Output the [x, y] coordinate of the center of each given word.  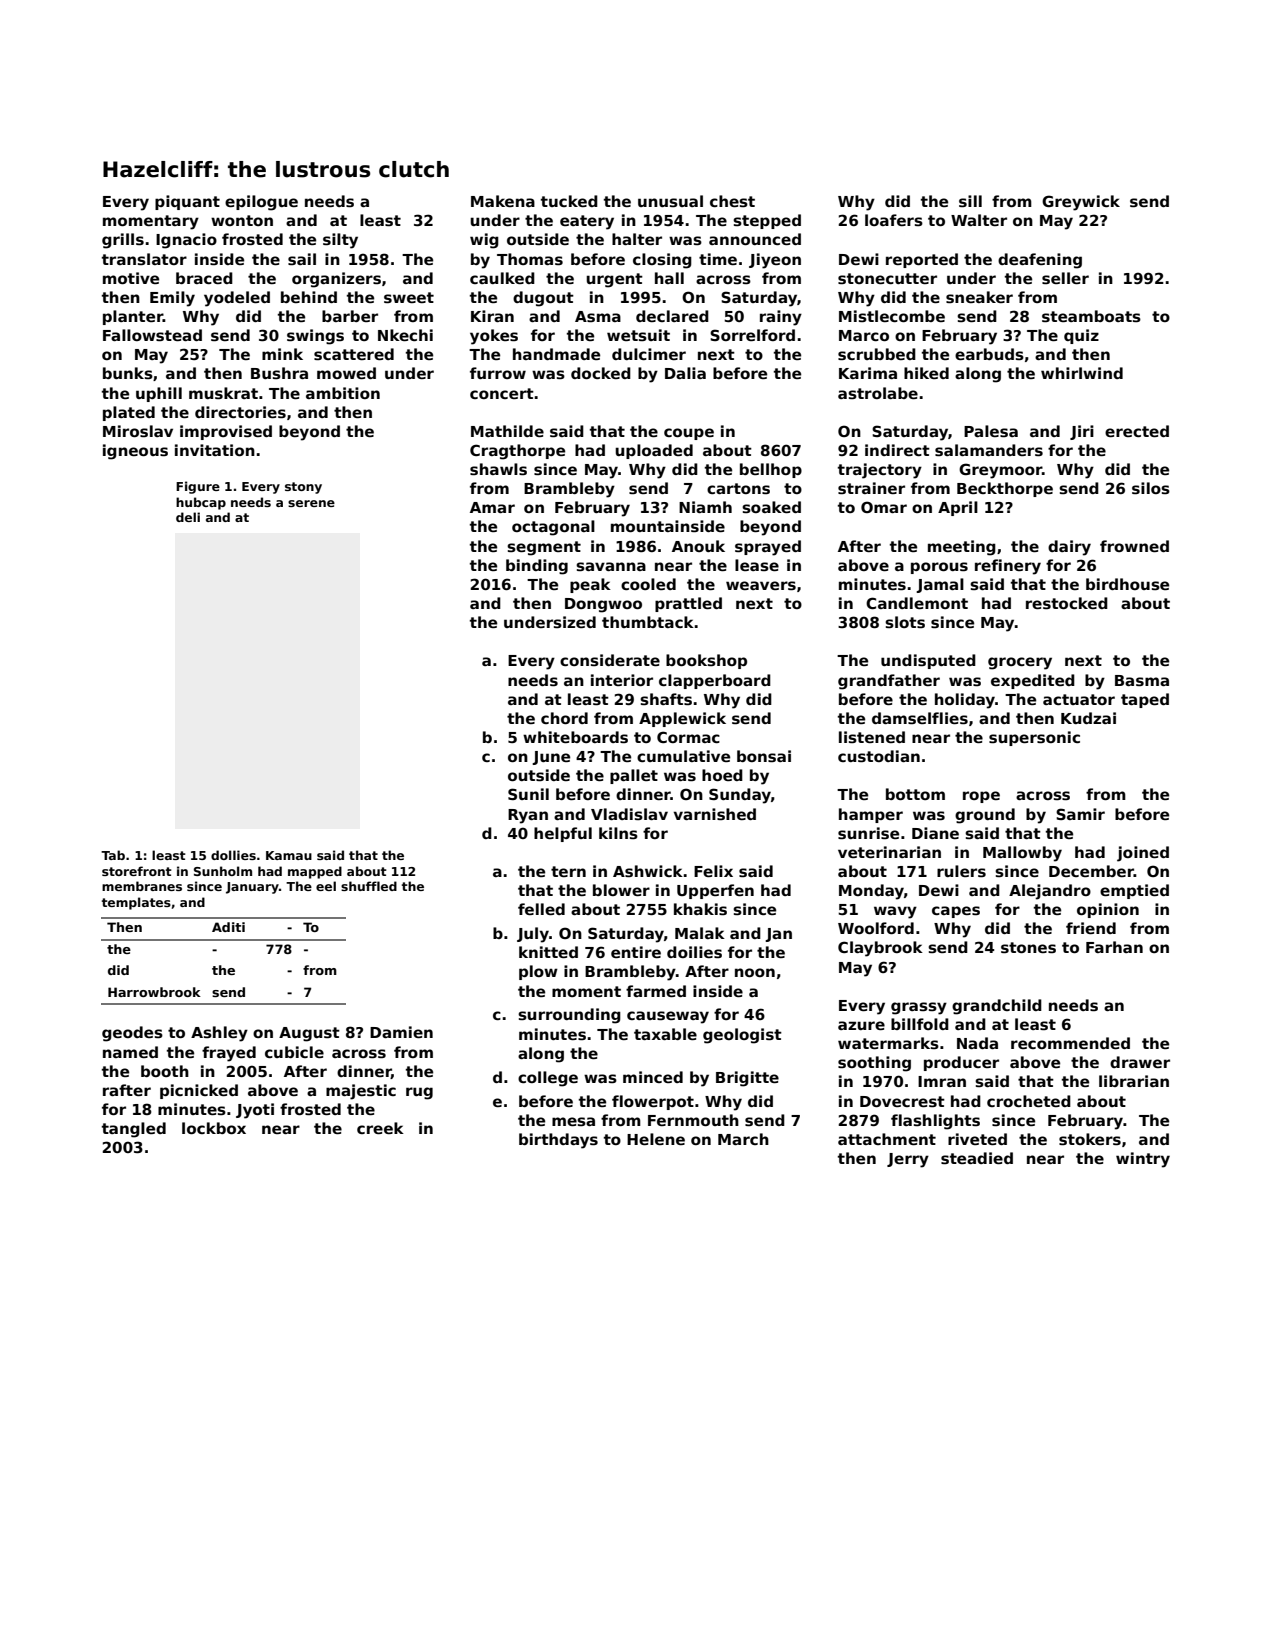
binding [537, 567]
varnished [715, 814]
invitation [215, 450]
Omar [884, 507]
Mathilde [507, 431]
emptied [1134, 891]
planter [133, 317]
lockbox [214, 1128]
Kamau [289, 855]
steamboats [1091, 316]
